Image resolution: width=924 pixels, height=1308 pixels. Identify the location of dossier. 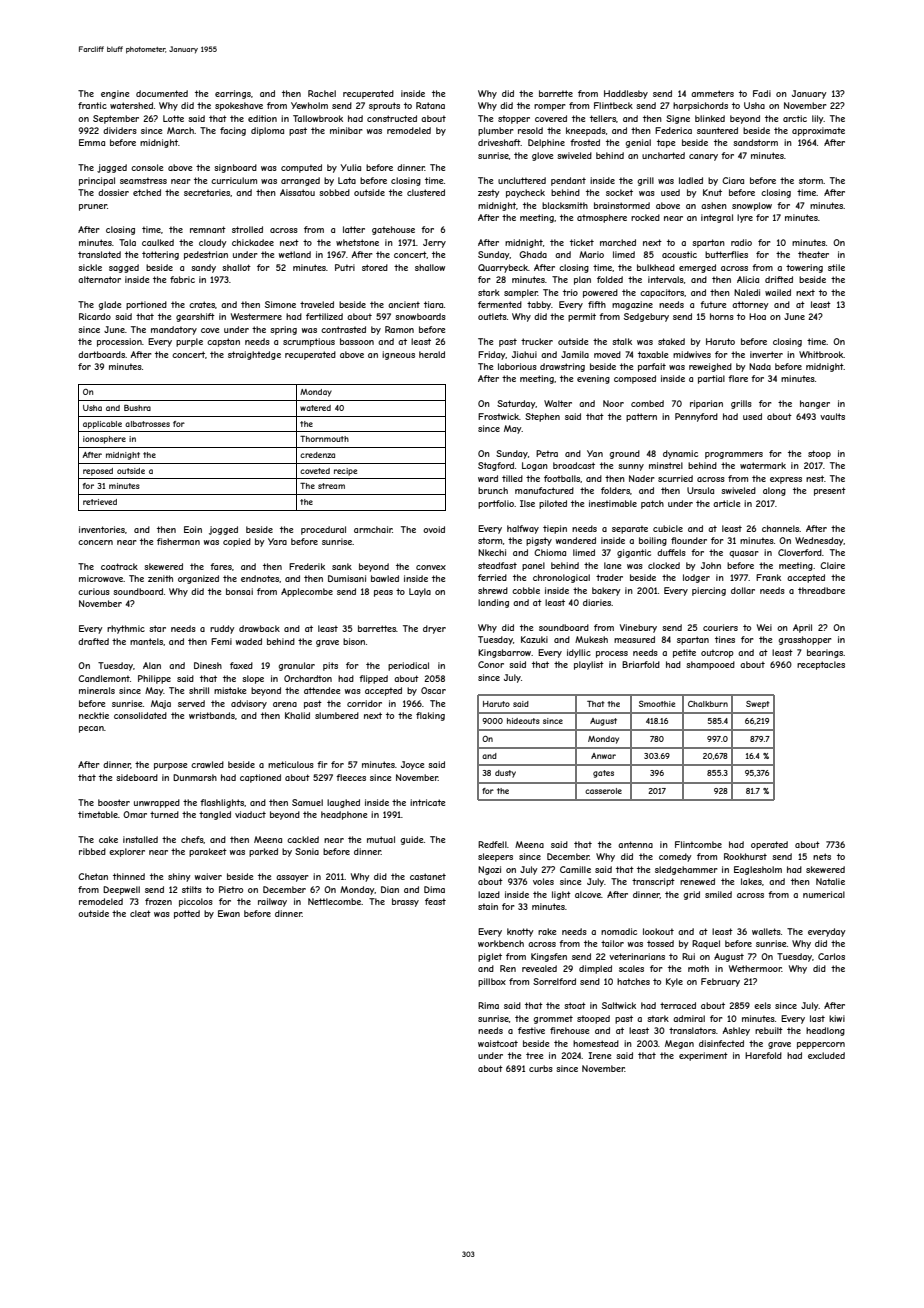
(113, 192).
